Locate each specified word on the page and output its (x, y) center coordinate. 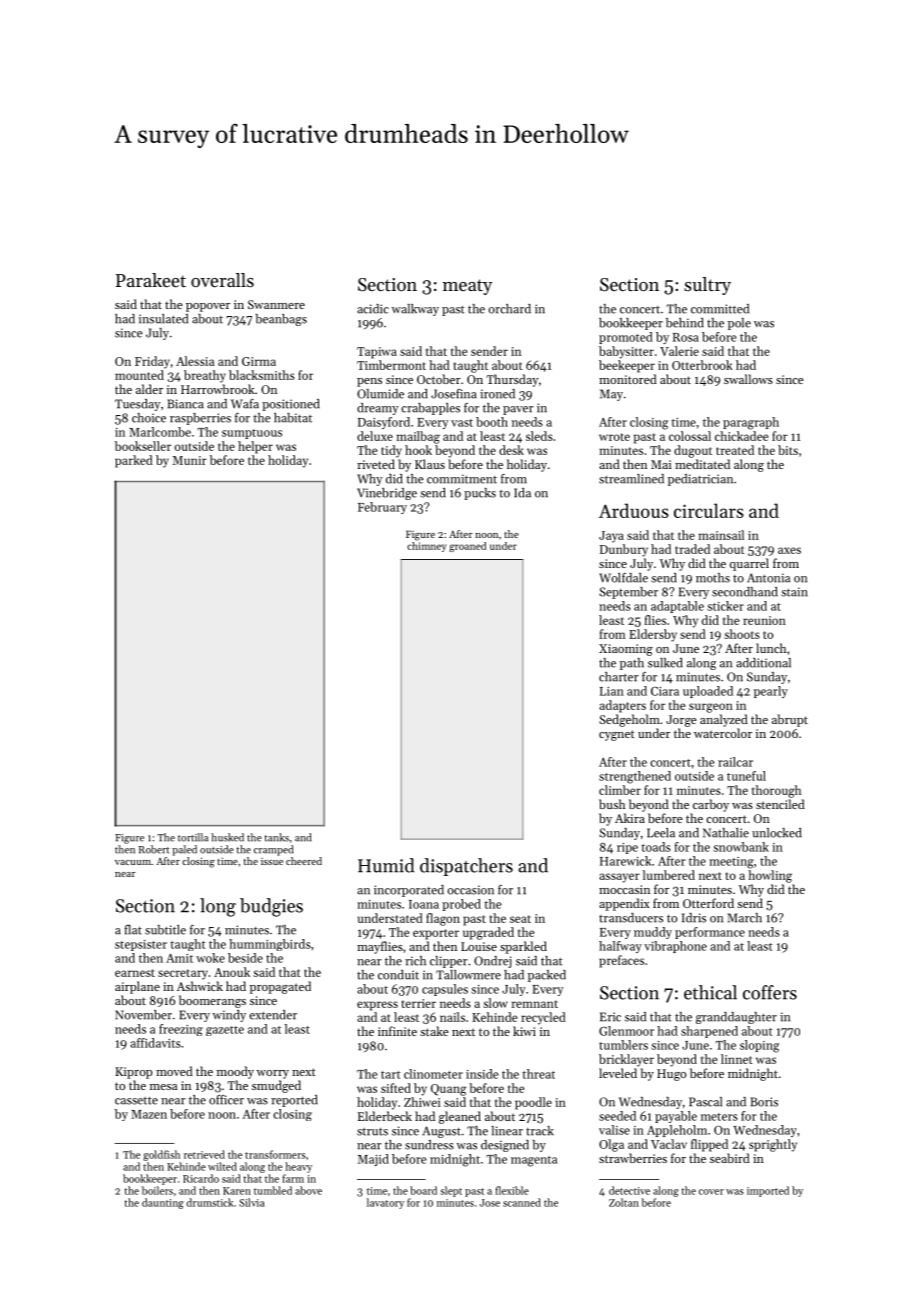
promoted (626, 338)
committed (720, 309)
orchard (509, 309)
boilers (157, 1190)
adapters (622, 706)
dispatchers (466, 867)
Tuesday (138, 405)
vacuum (133, 862)
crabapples (430, 409)
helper (255, 447)
